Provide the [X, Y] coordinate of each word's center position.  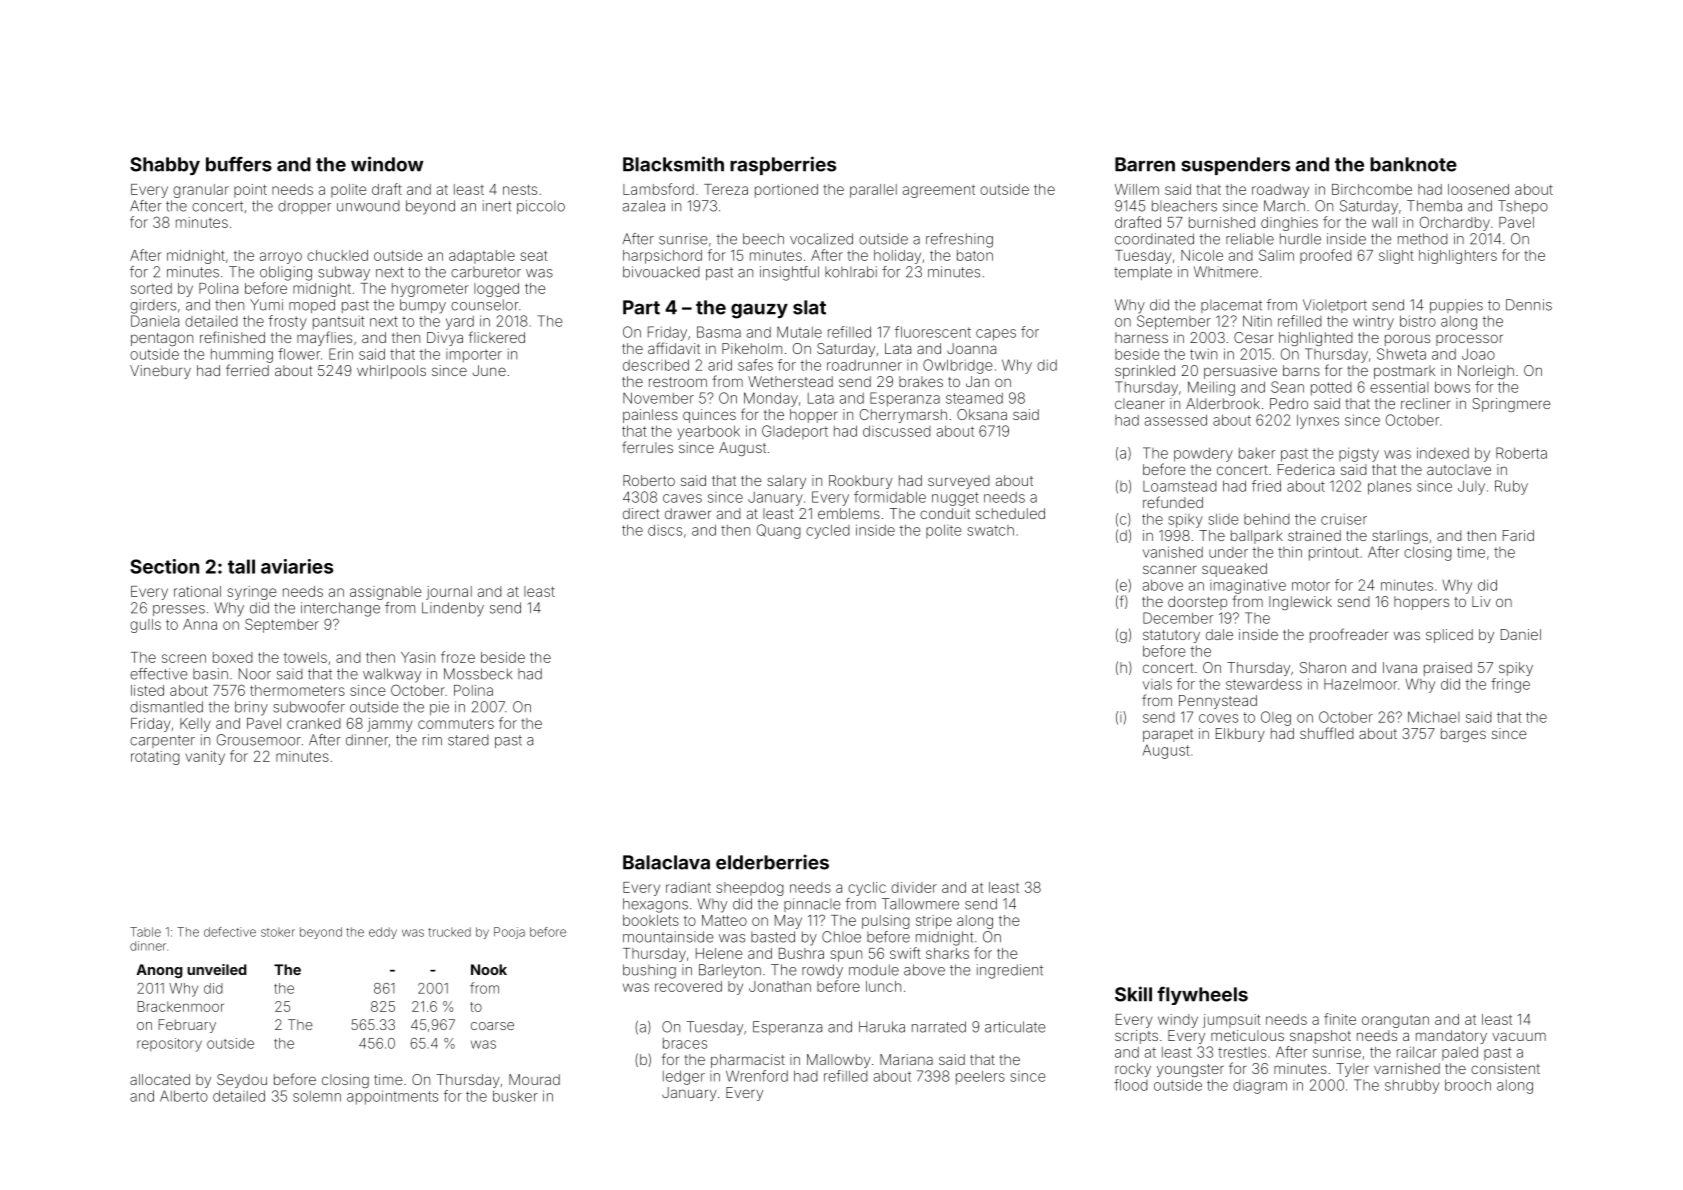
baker [1257, 453]
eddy [383, 933]
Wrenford [757, 1076]
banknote [1413, 164]
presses [179, 610]
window [387, 164]
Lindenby [453, 609]
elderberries [772, 862]
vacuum [1519, 1036]
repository [169, 1045]
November [658, 398]
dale [1219, 634]
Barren [1145, 164]
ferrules [647, 447]
